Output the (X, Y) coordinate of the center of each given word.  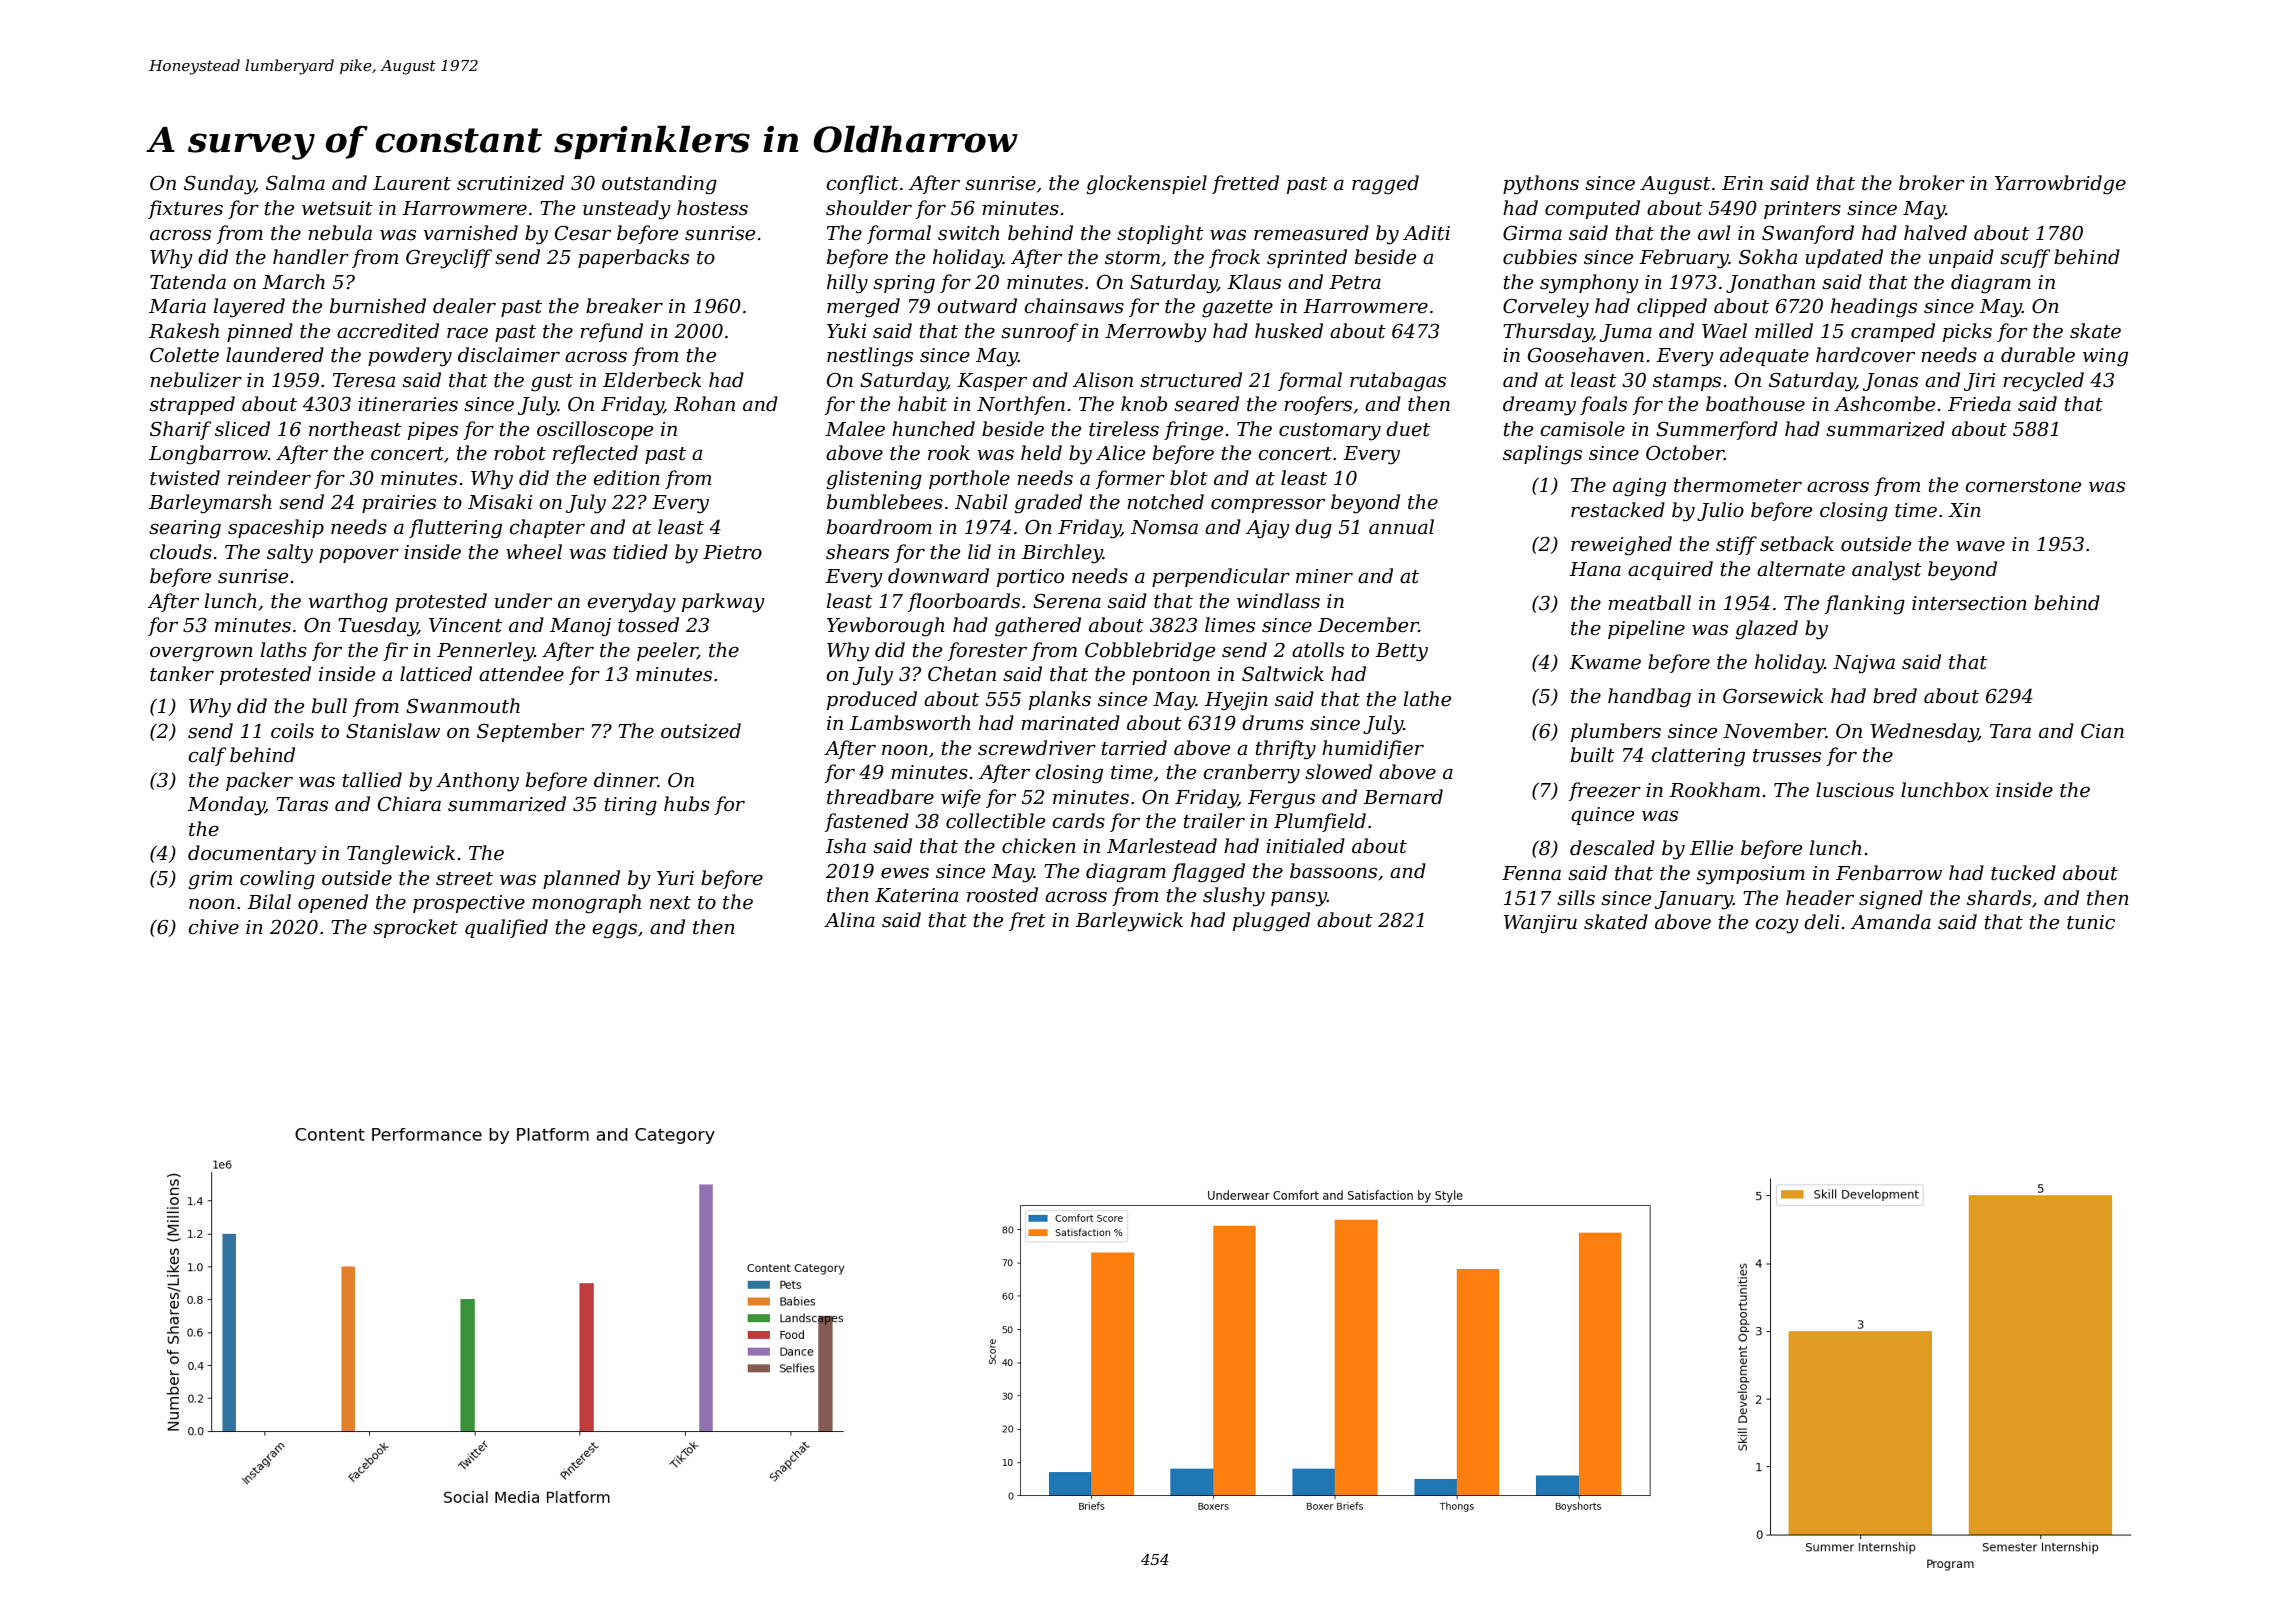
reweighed (1621, 546)
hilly (847, 284)
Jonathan (1770, 283)
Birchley (1062, 554)
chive (213, 927)
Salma (295, 183)
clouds (181, 552)
